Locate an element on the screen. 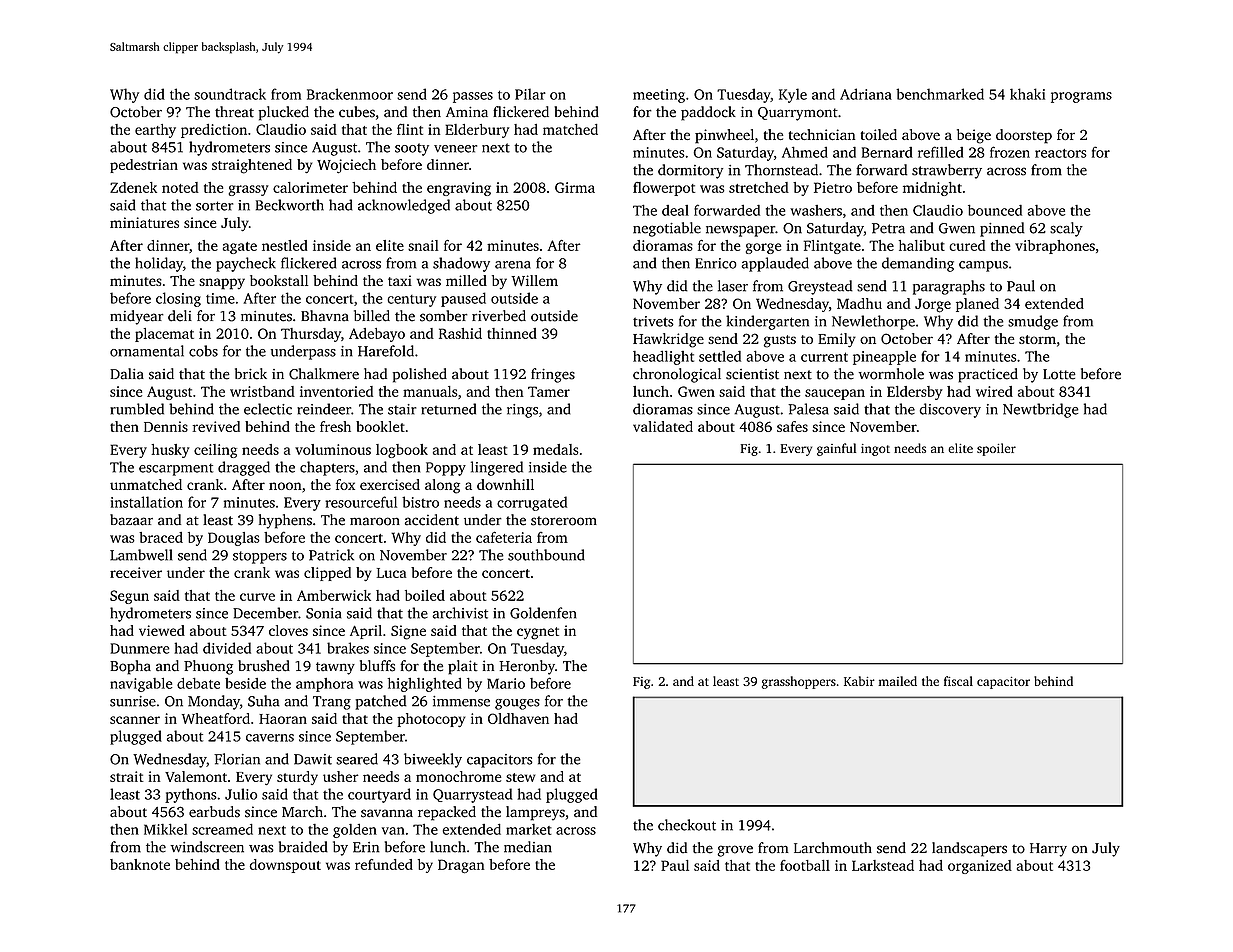 This screenshot has height=952, width=1233. soundtrack is located at coordinates (230, 94).
